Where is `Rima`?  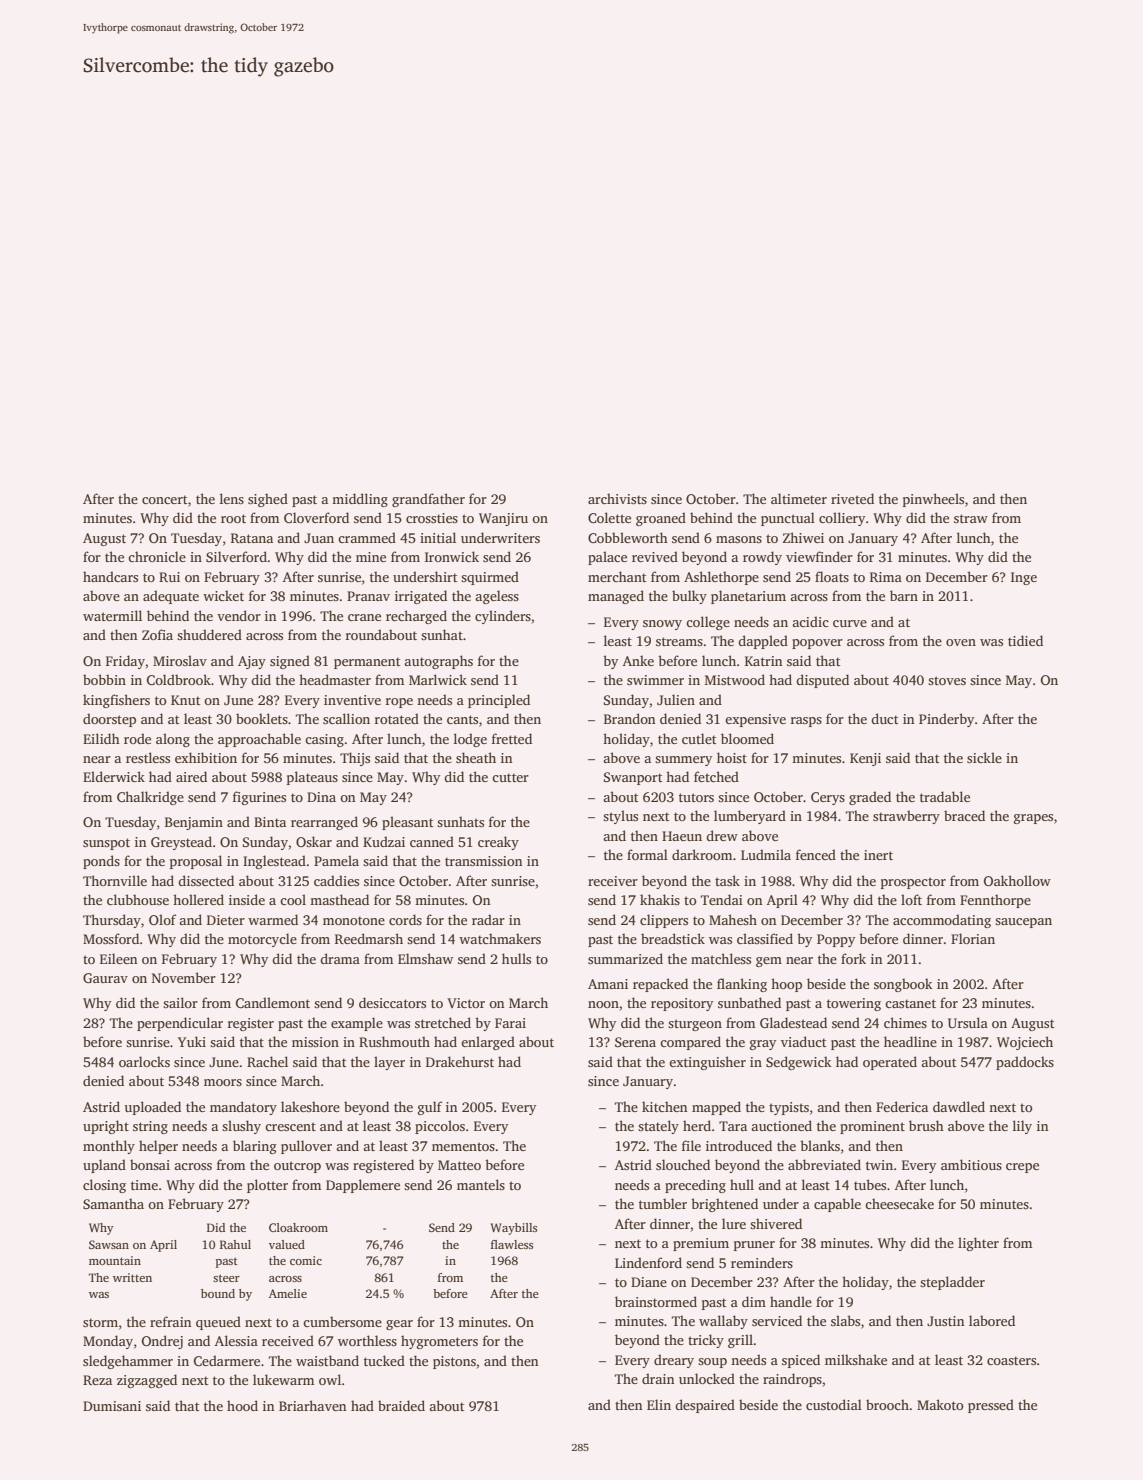 Rima is located at coordinates (886, 577).
